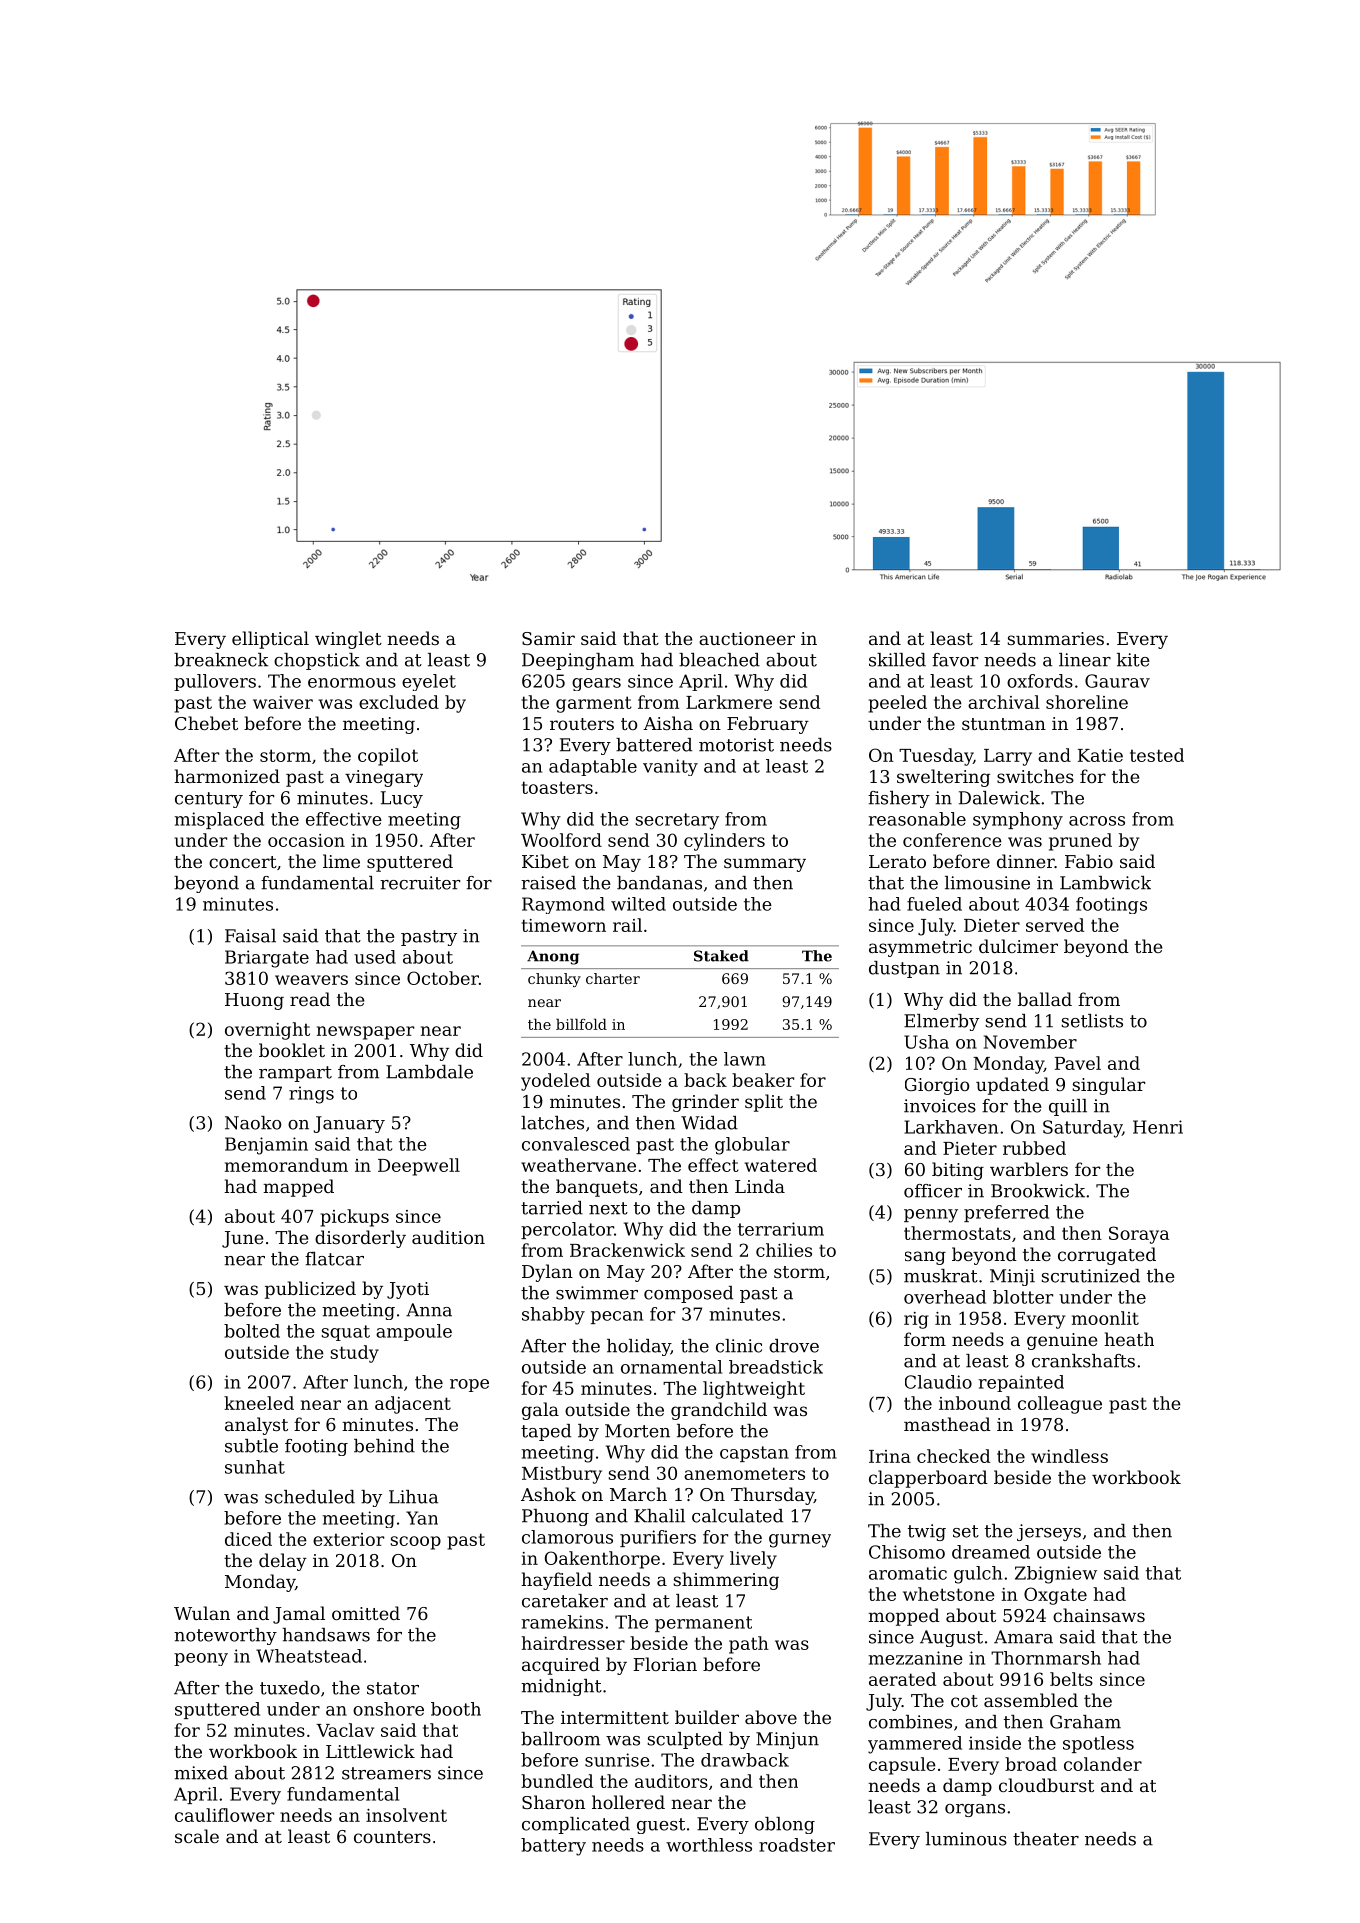 The image size is (1360, 1923). Describe the element at coordinates (765, 865) in the screenshot. I see `summary` at that location.
